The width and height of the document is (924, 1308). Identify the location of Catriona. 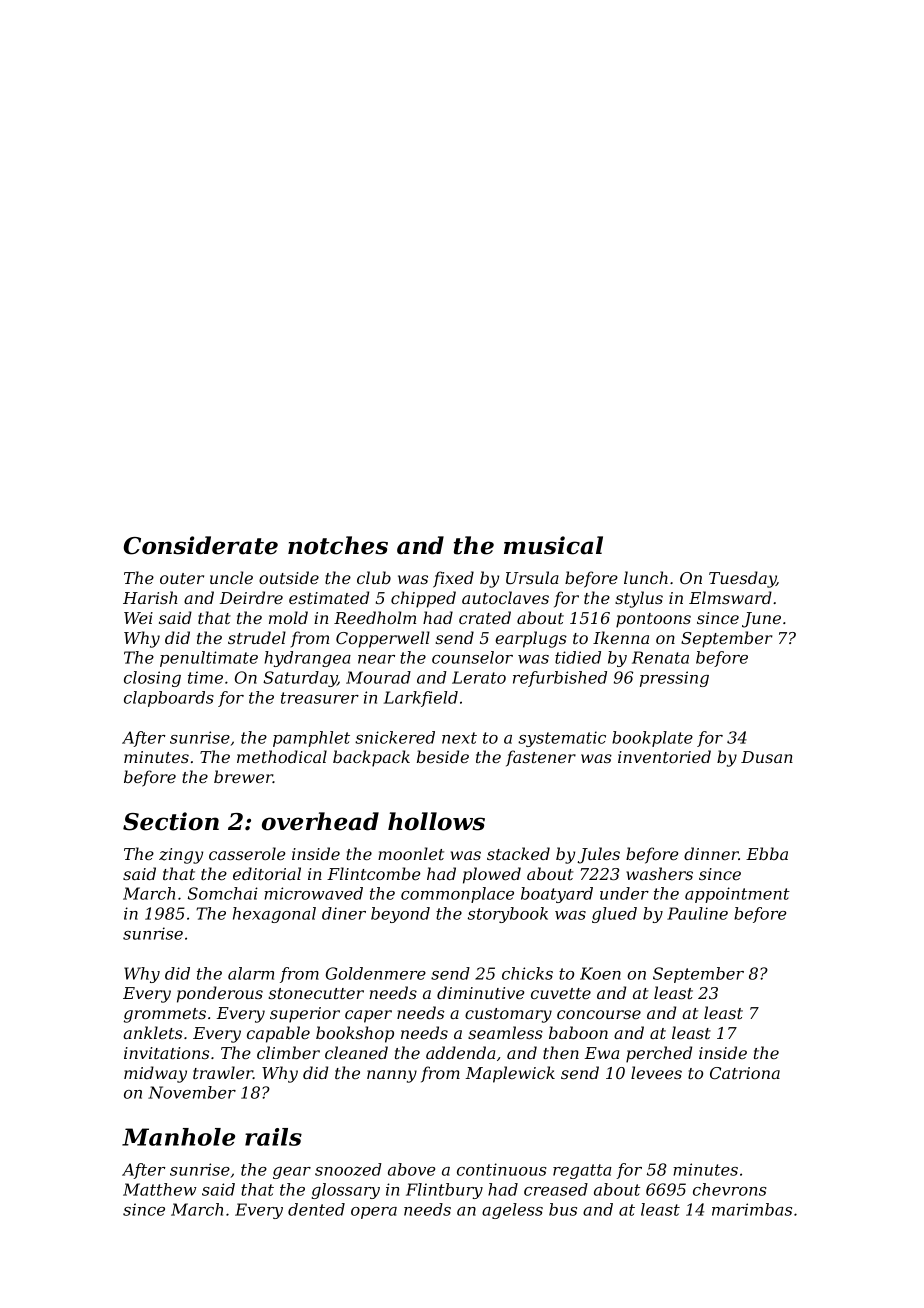
(745, 1073).
